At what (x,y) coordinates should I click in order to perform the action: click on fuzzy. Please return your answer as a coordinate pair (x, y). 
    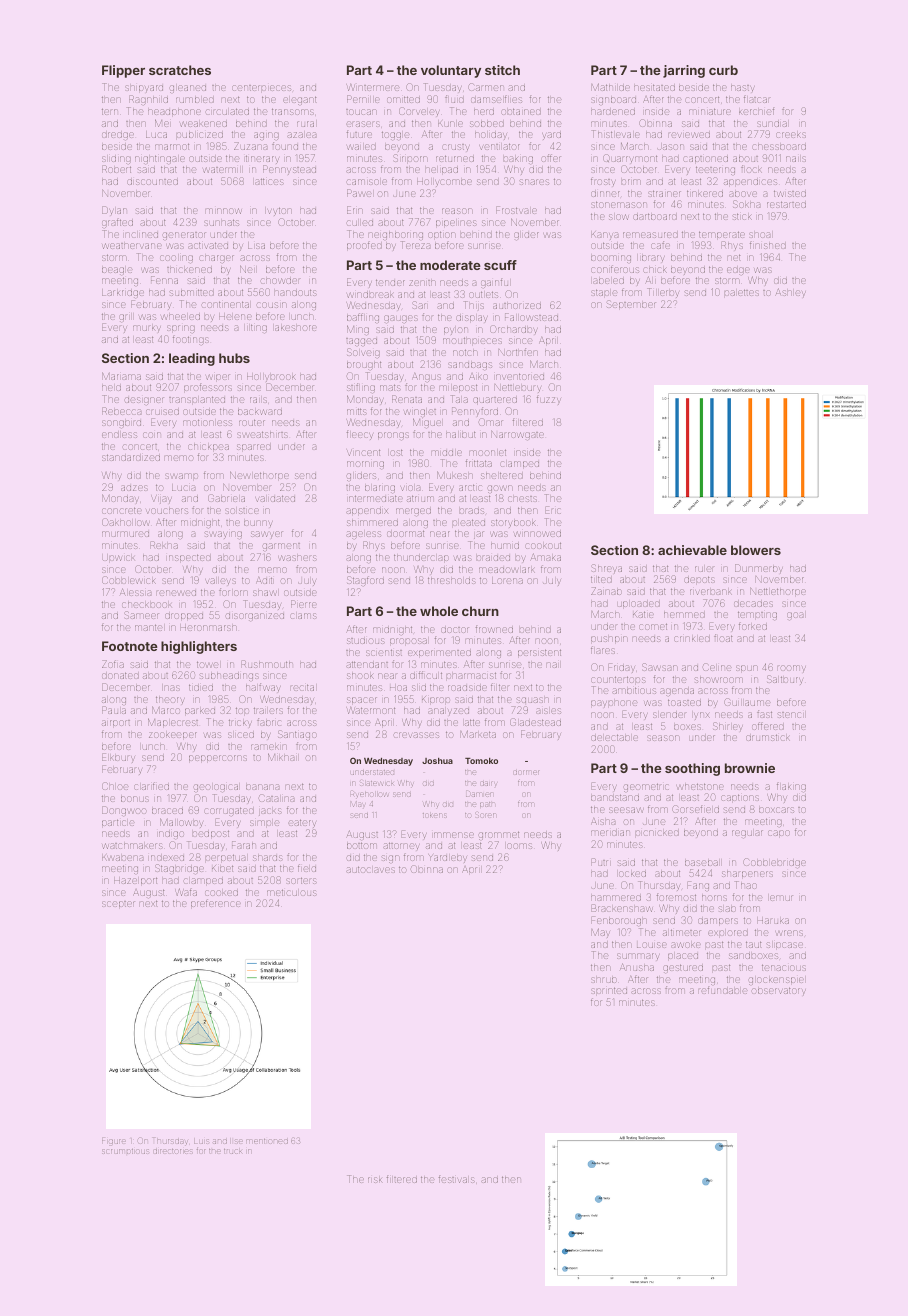
    Looking at the image, I should click on (549, 400).
